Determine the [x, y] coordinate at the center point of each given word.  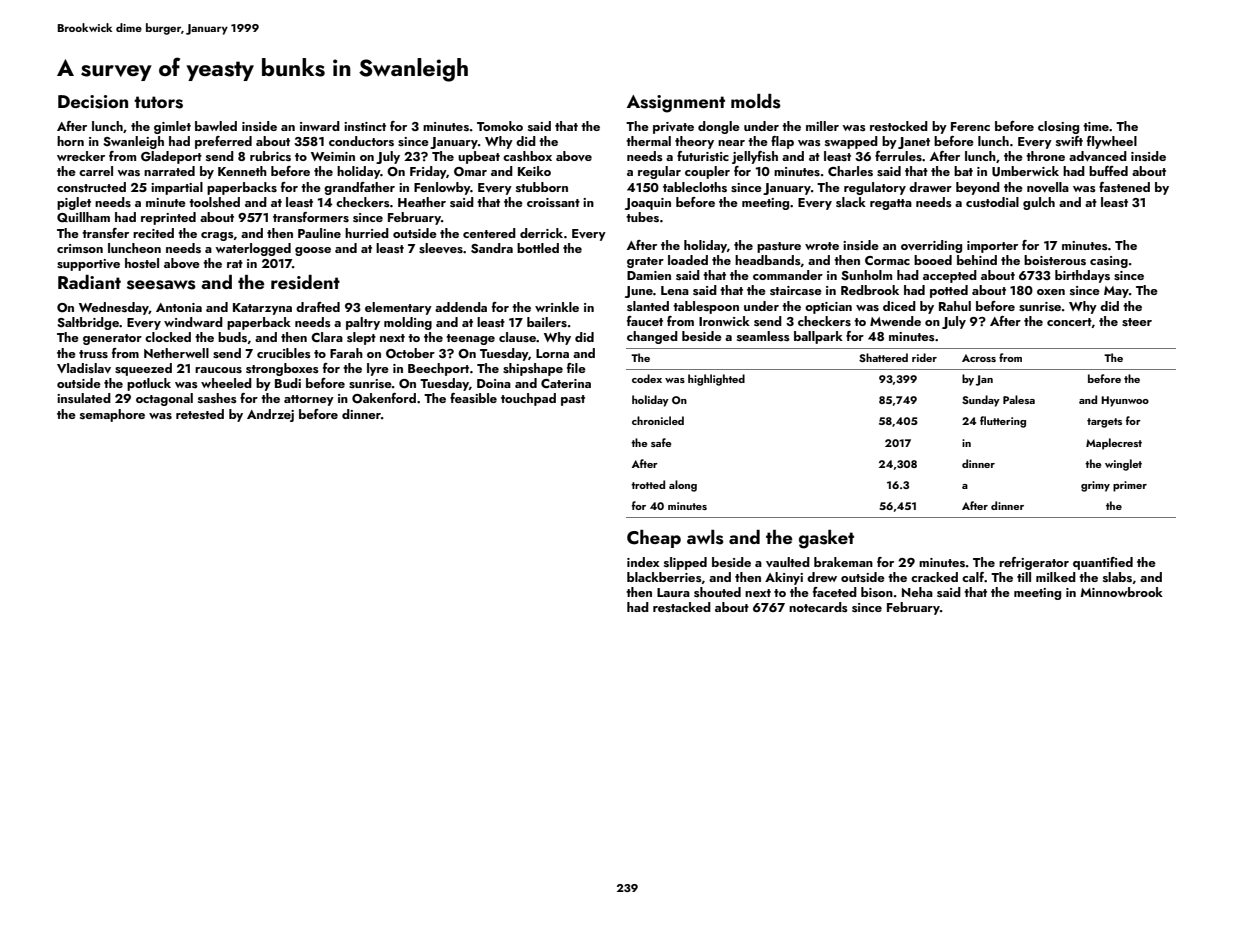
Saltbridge [88, 323]
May [1116, 292]
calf [973, 577]
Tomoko [500, 126]
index [643, 562]
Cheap [654, 539]
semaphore [112, 415]
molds [756, 101]
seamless [763, 336]
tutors [158, 102]
